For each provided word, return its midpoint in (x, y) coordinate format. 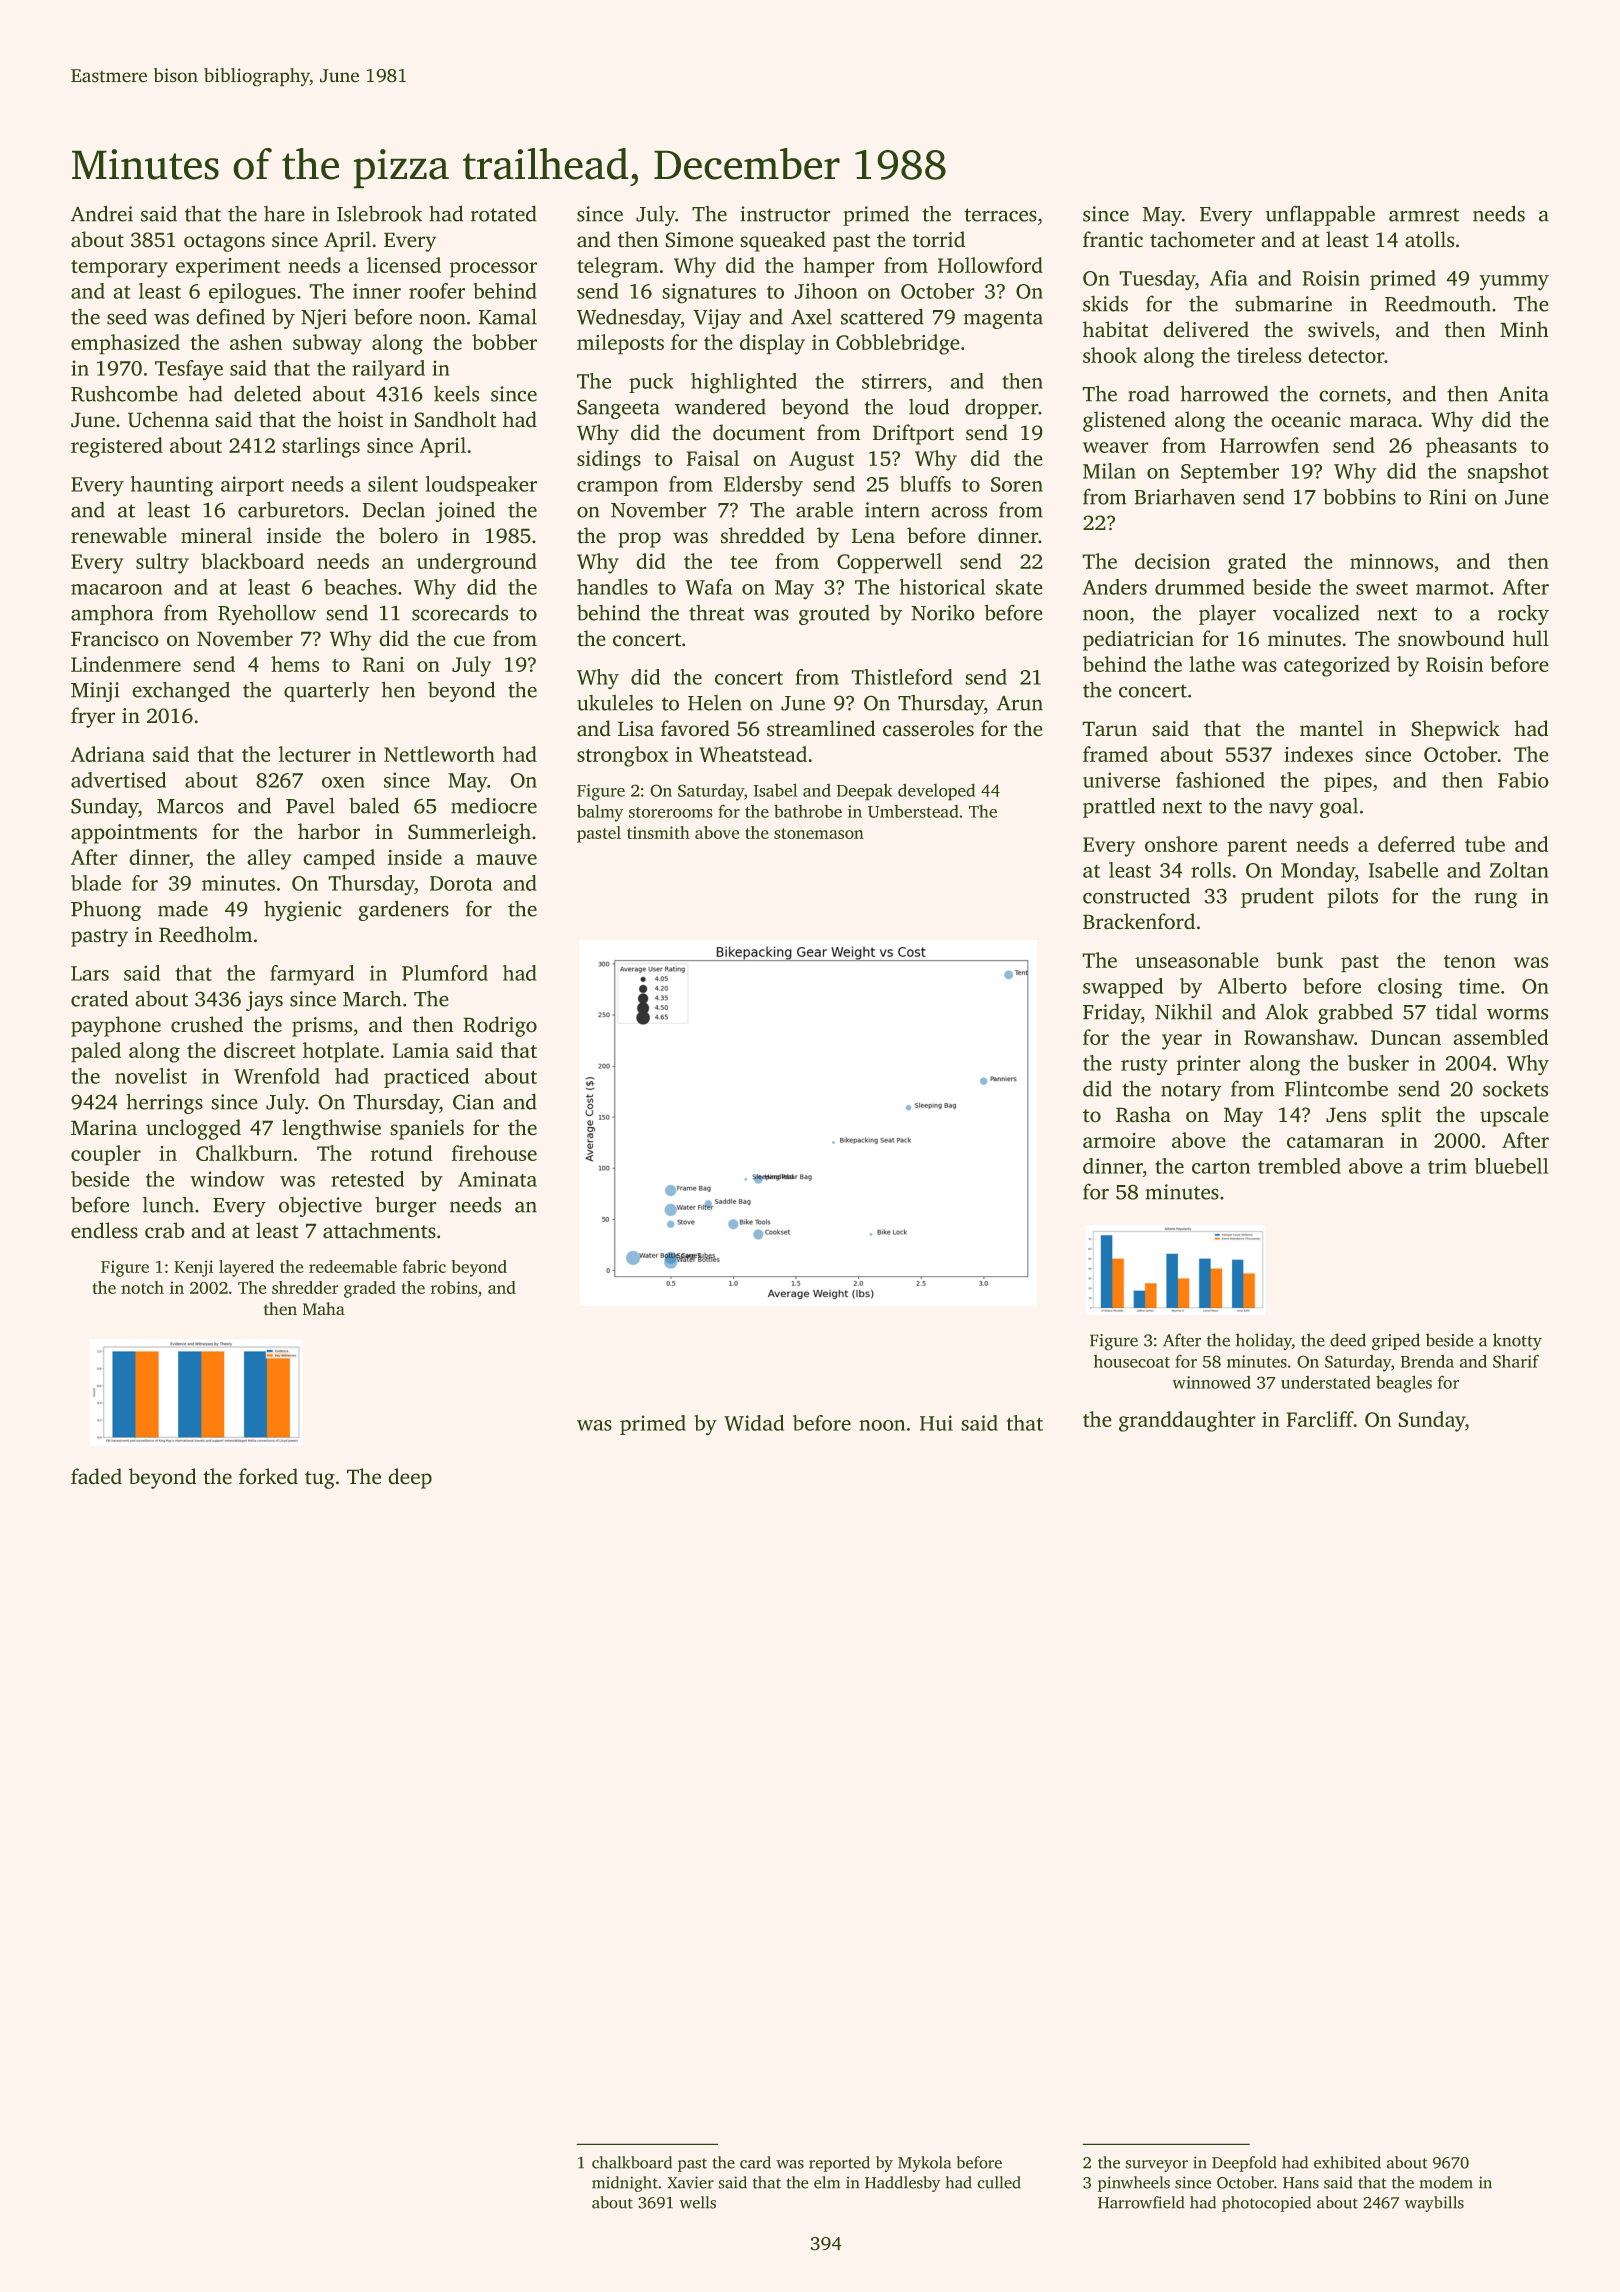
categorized (1337, 666)
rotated (504, 213)
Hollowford (990, 265)
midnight (625, 2184)
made (183, 908)
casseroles (928, 728)
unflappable (1320, 215)
